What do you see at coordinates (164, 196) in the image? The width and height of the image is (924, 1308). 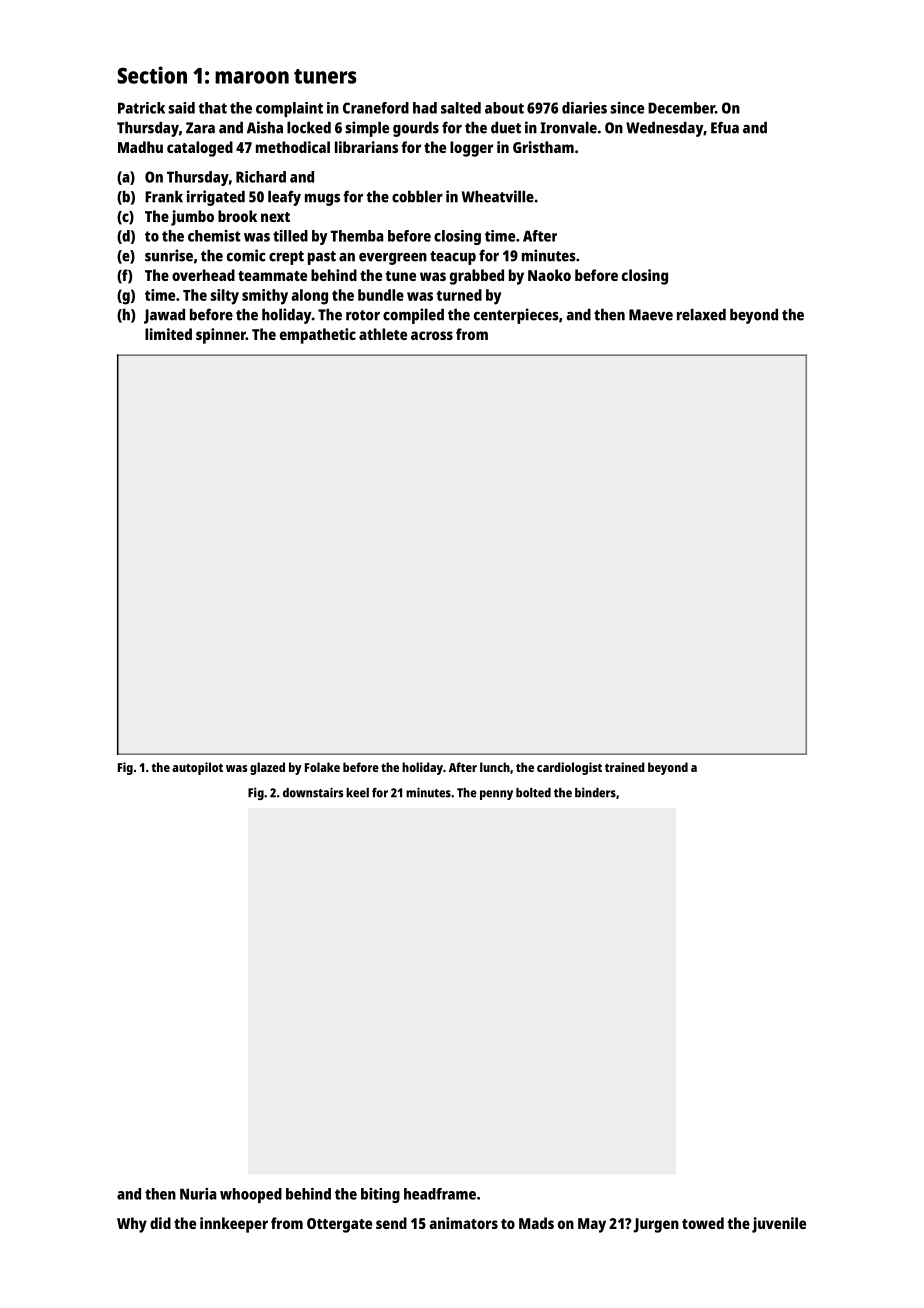 I see `Frank` at bounding box center [164, 196].
